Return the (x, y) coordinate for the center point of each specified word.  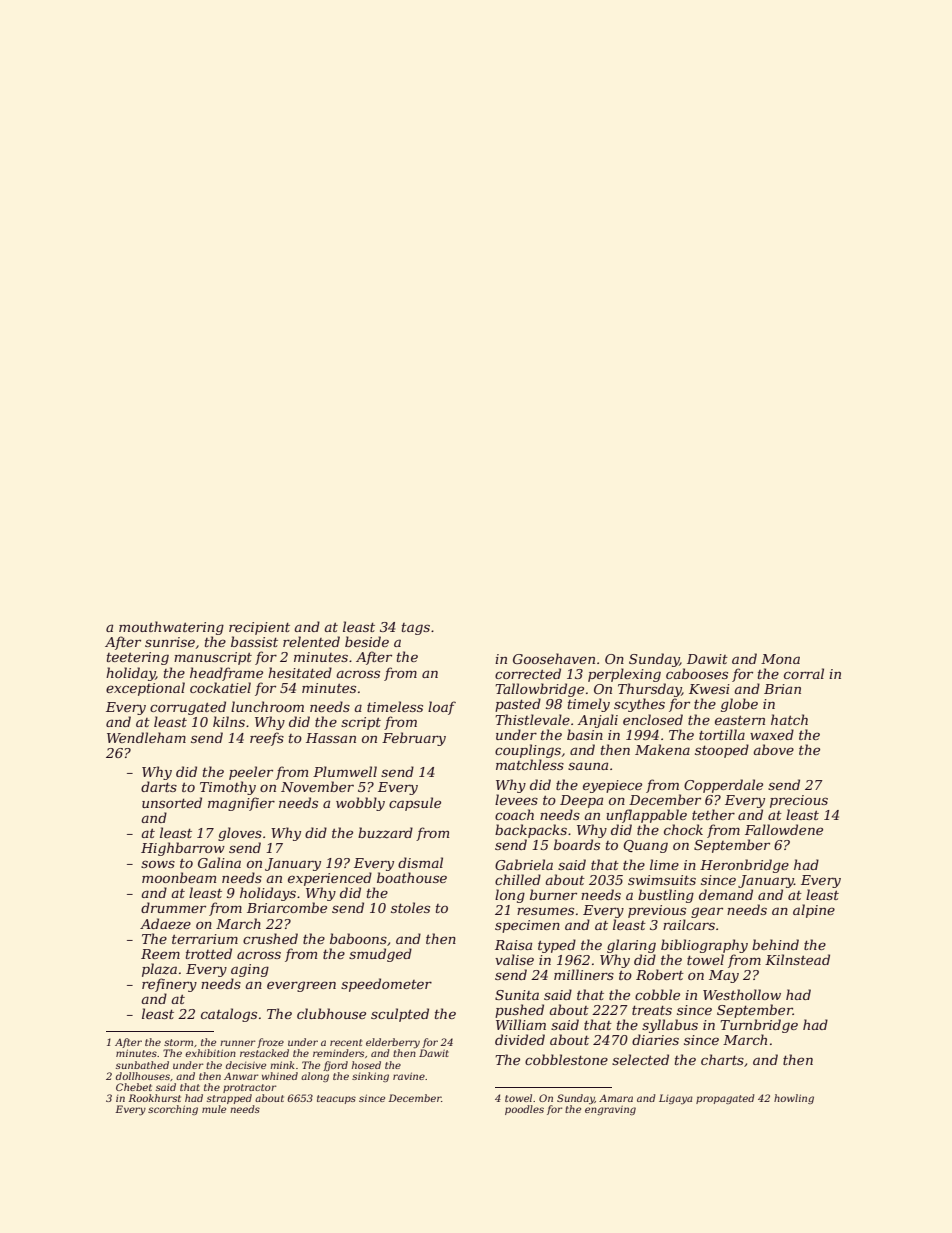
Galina (219, 862)
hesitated (300, 672)
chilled (518, 879)
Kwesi (709, 689)
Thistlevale (532, 719)
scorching (173, 1110)
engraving (610, 1110)
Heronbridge (744, 866)
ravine (409, 1076)
